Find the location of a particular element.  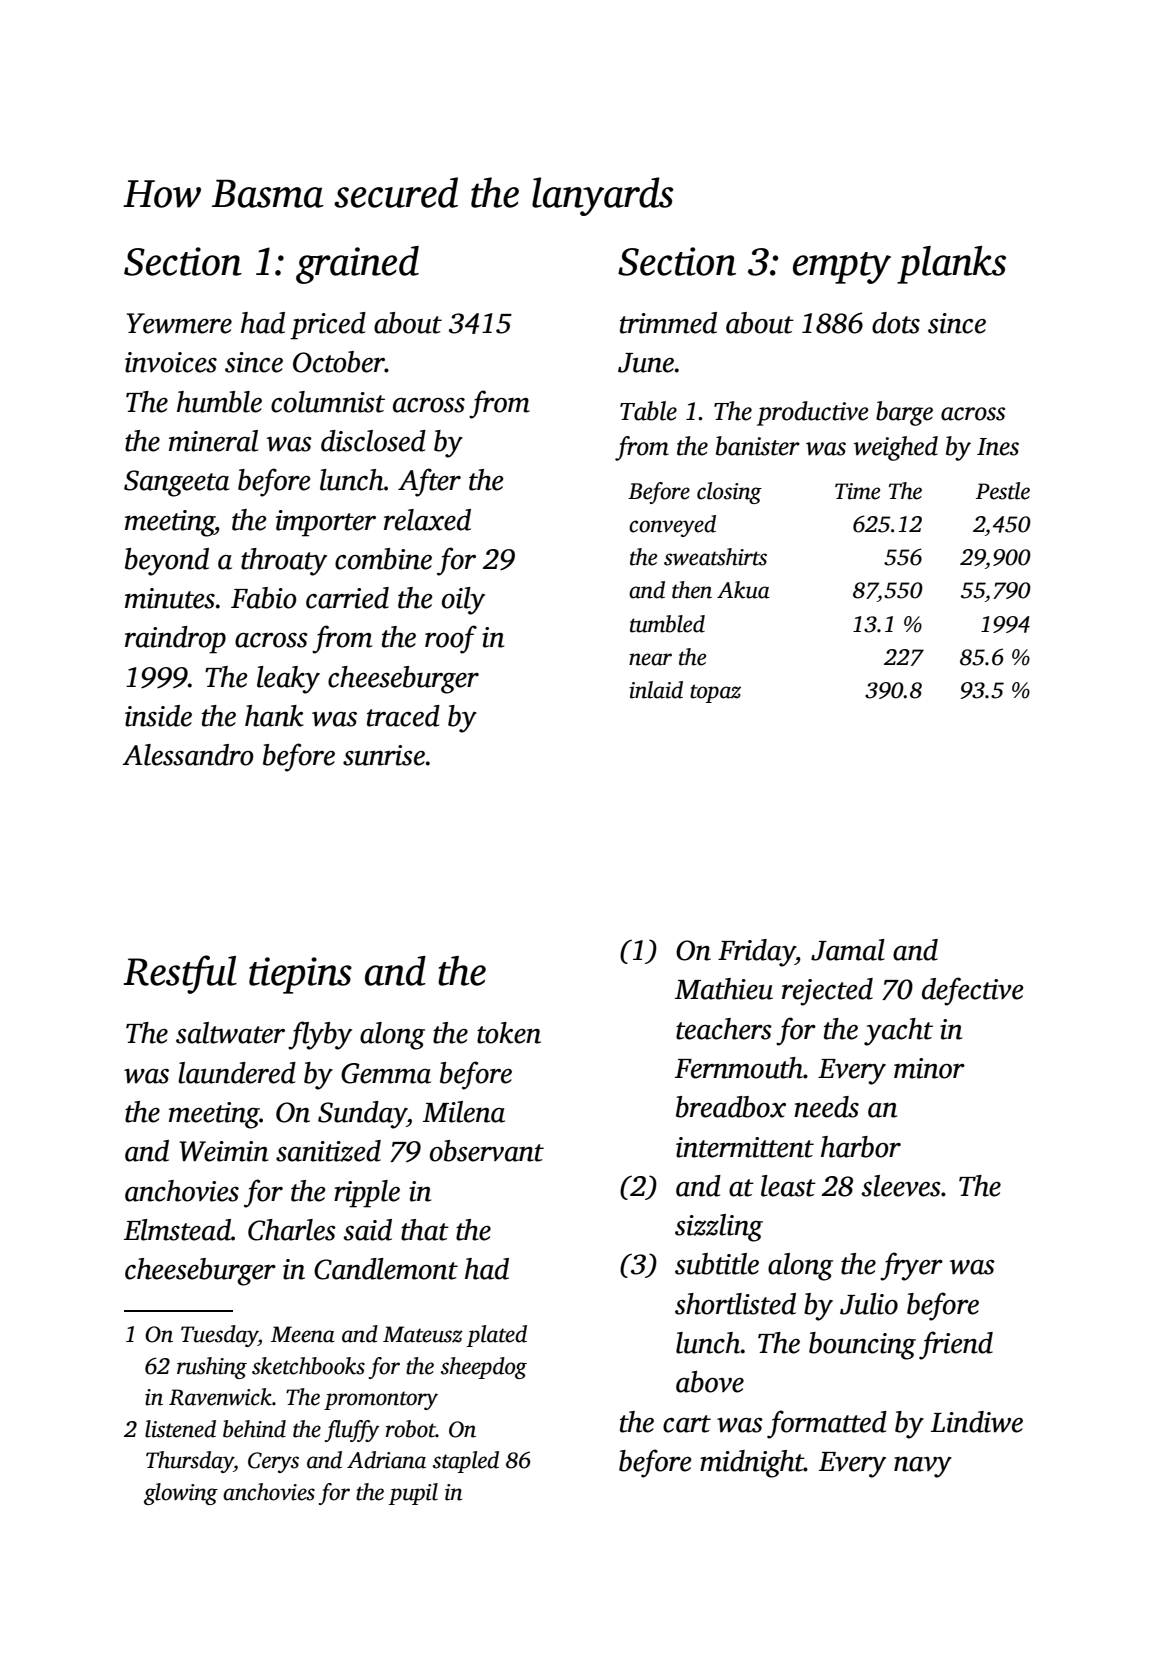

observant is located at coordinates (487, 1151).
